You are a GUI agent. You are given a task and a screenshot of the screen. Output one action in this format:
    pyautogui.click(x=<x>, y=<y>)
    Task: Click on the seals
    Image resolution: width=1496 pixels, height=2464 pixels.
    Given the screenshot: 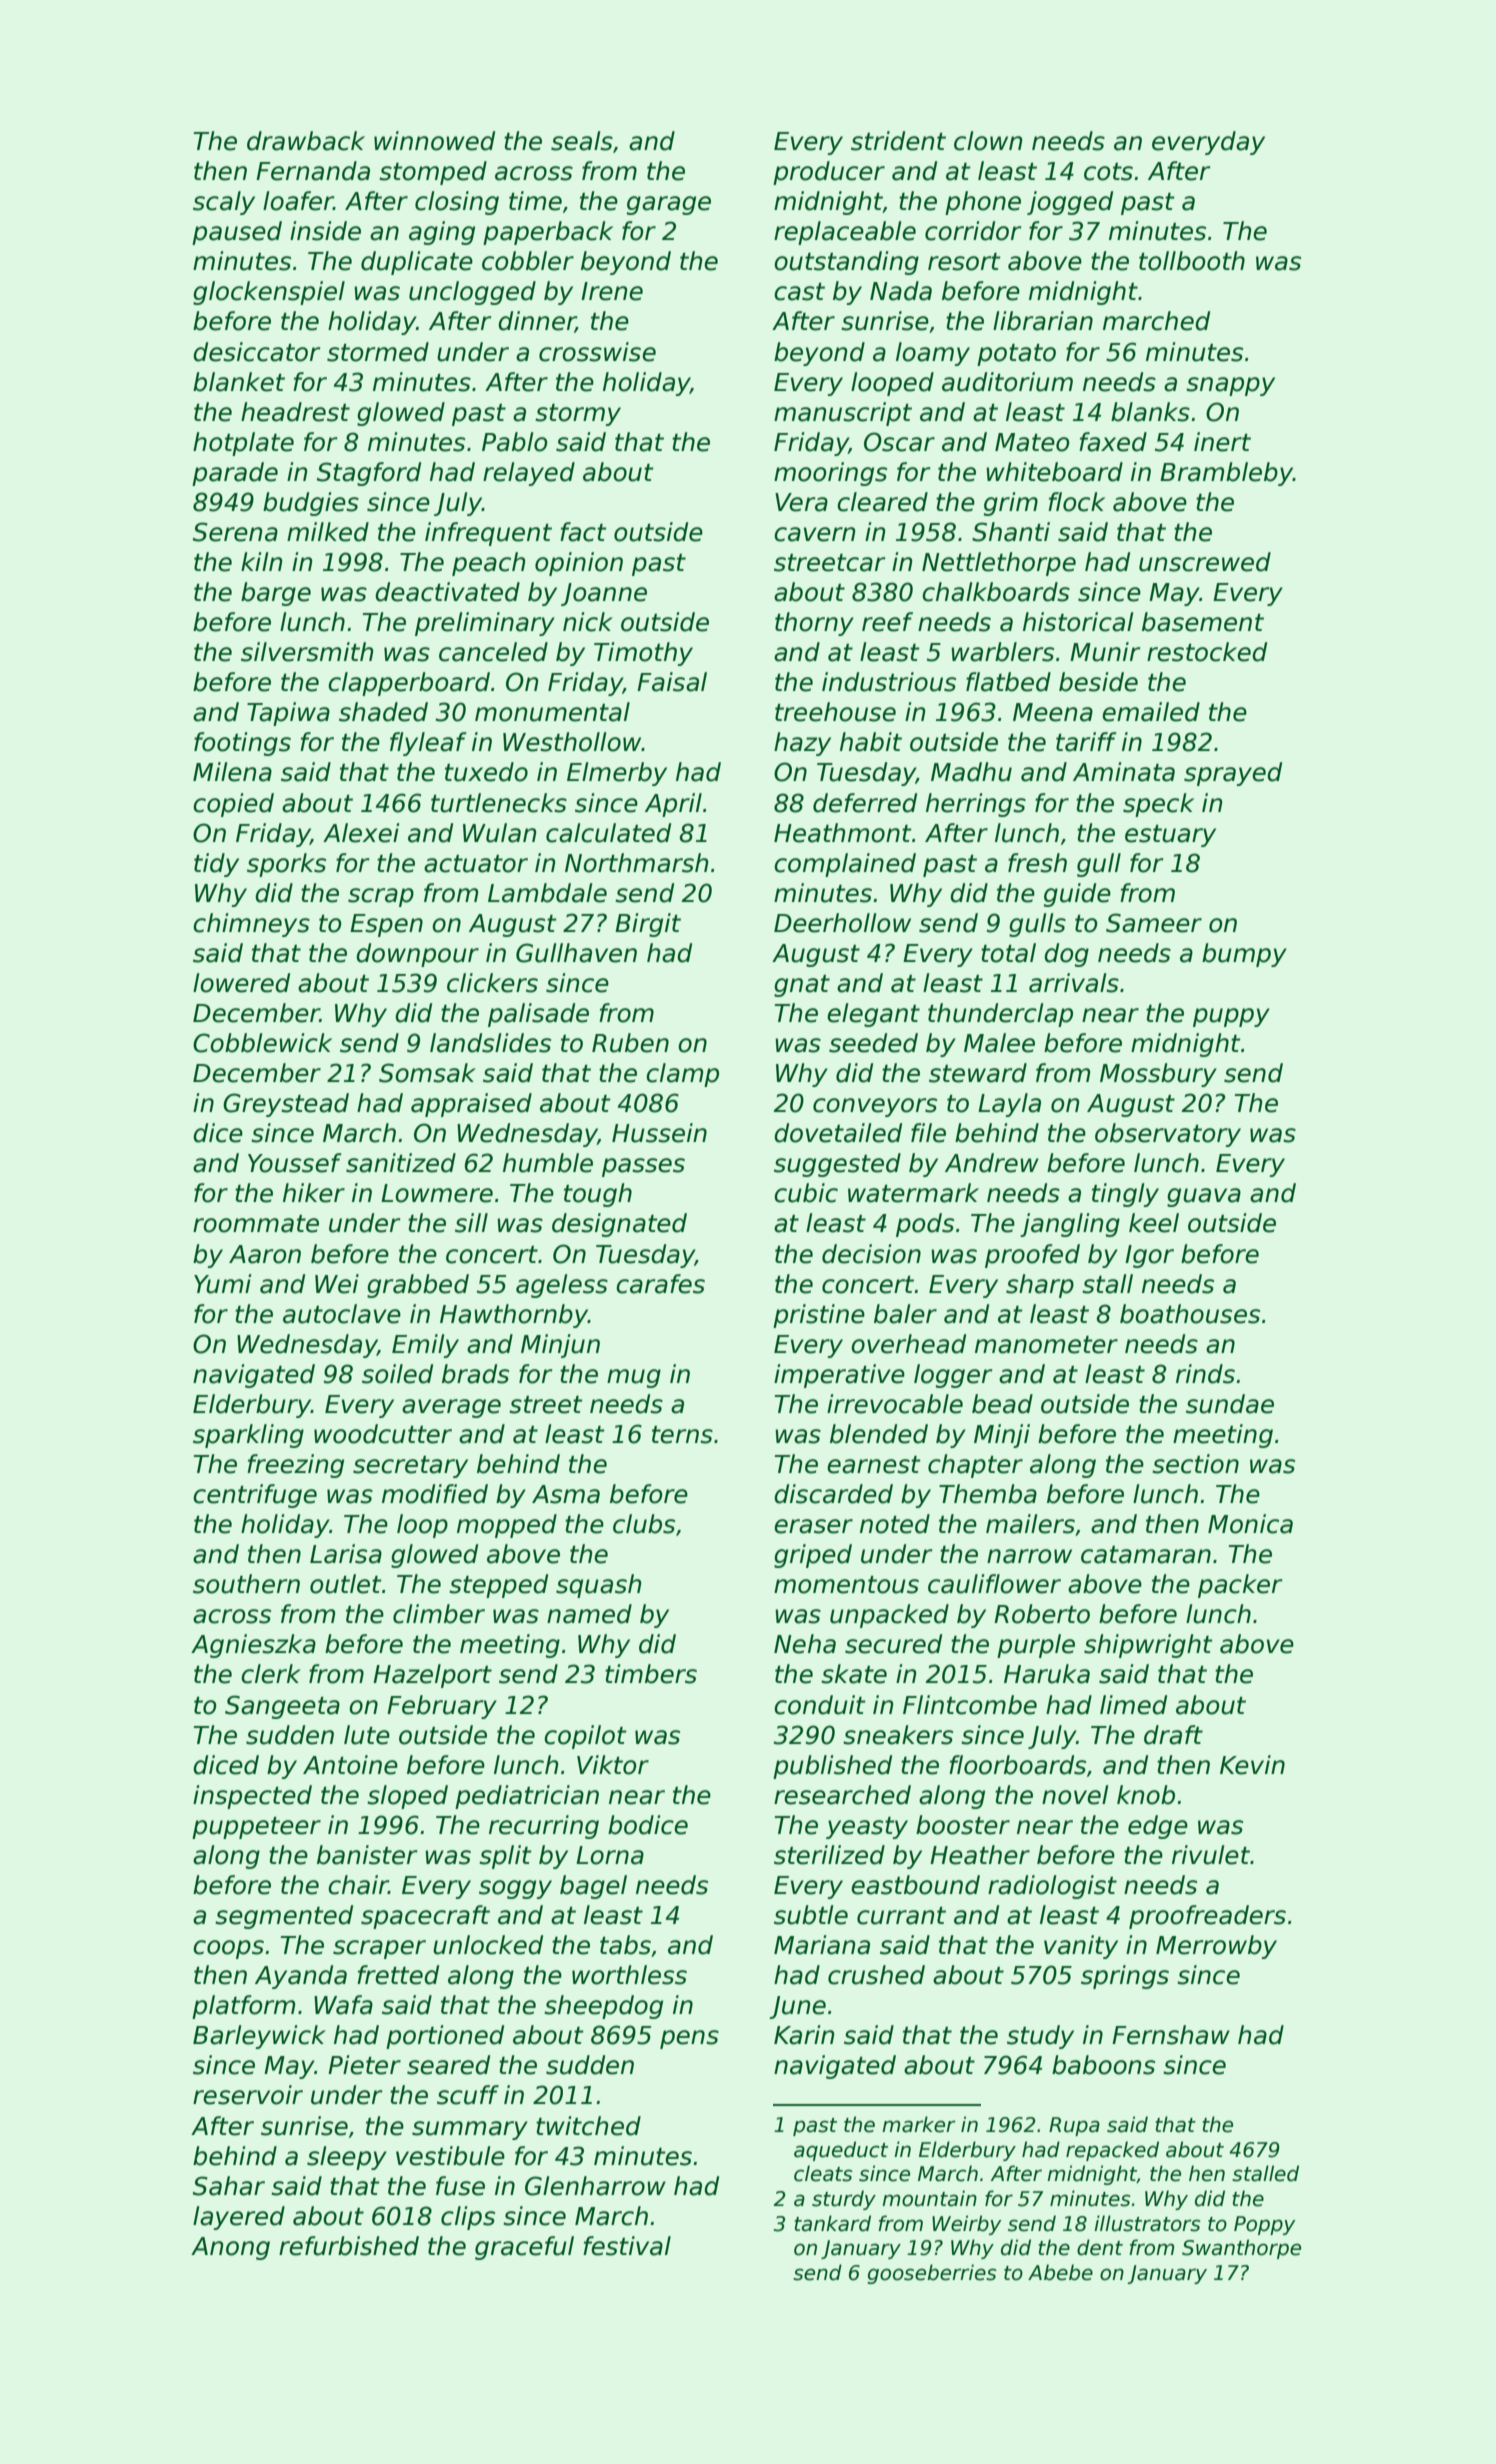 What is the action you would take?
    pyautogui.click(x=582, y=141)
